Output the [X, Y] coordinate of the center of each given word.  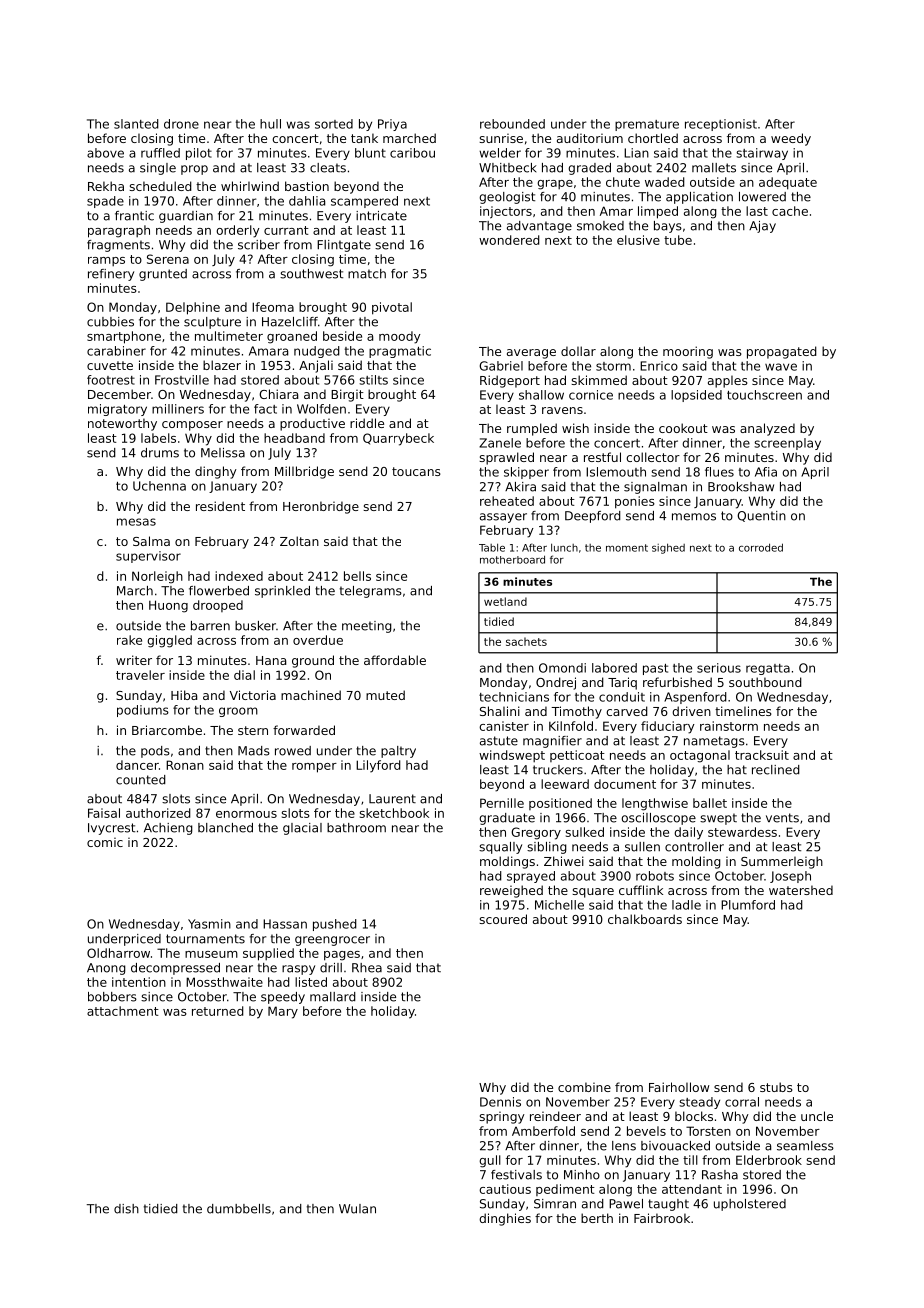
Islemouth [616, 472]
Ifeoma [273, 307]
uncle [817, 1116]
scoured [503, 919]
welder [500, 153]
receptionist [721, 125]
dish [126, 1209]
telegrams [371, 592]
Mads [254, 751]
